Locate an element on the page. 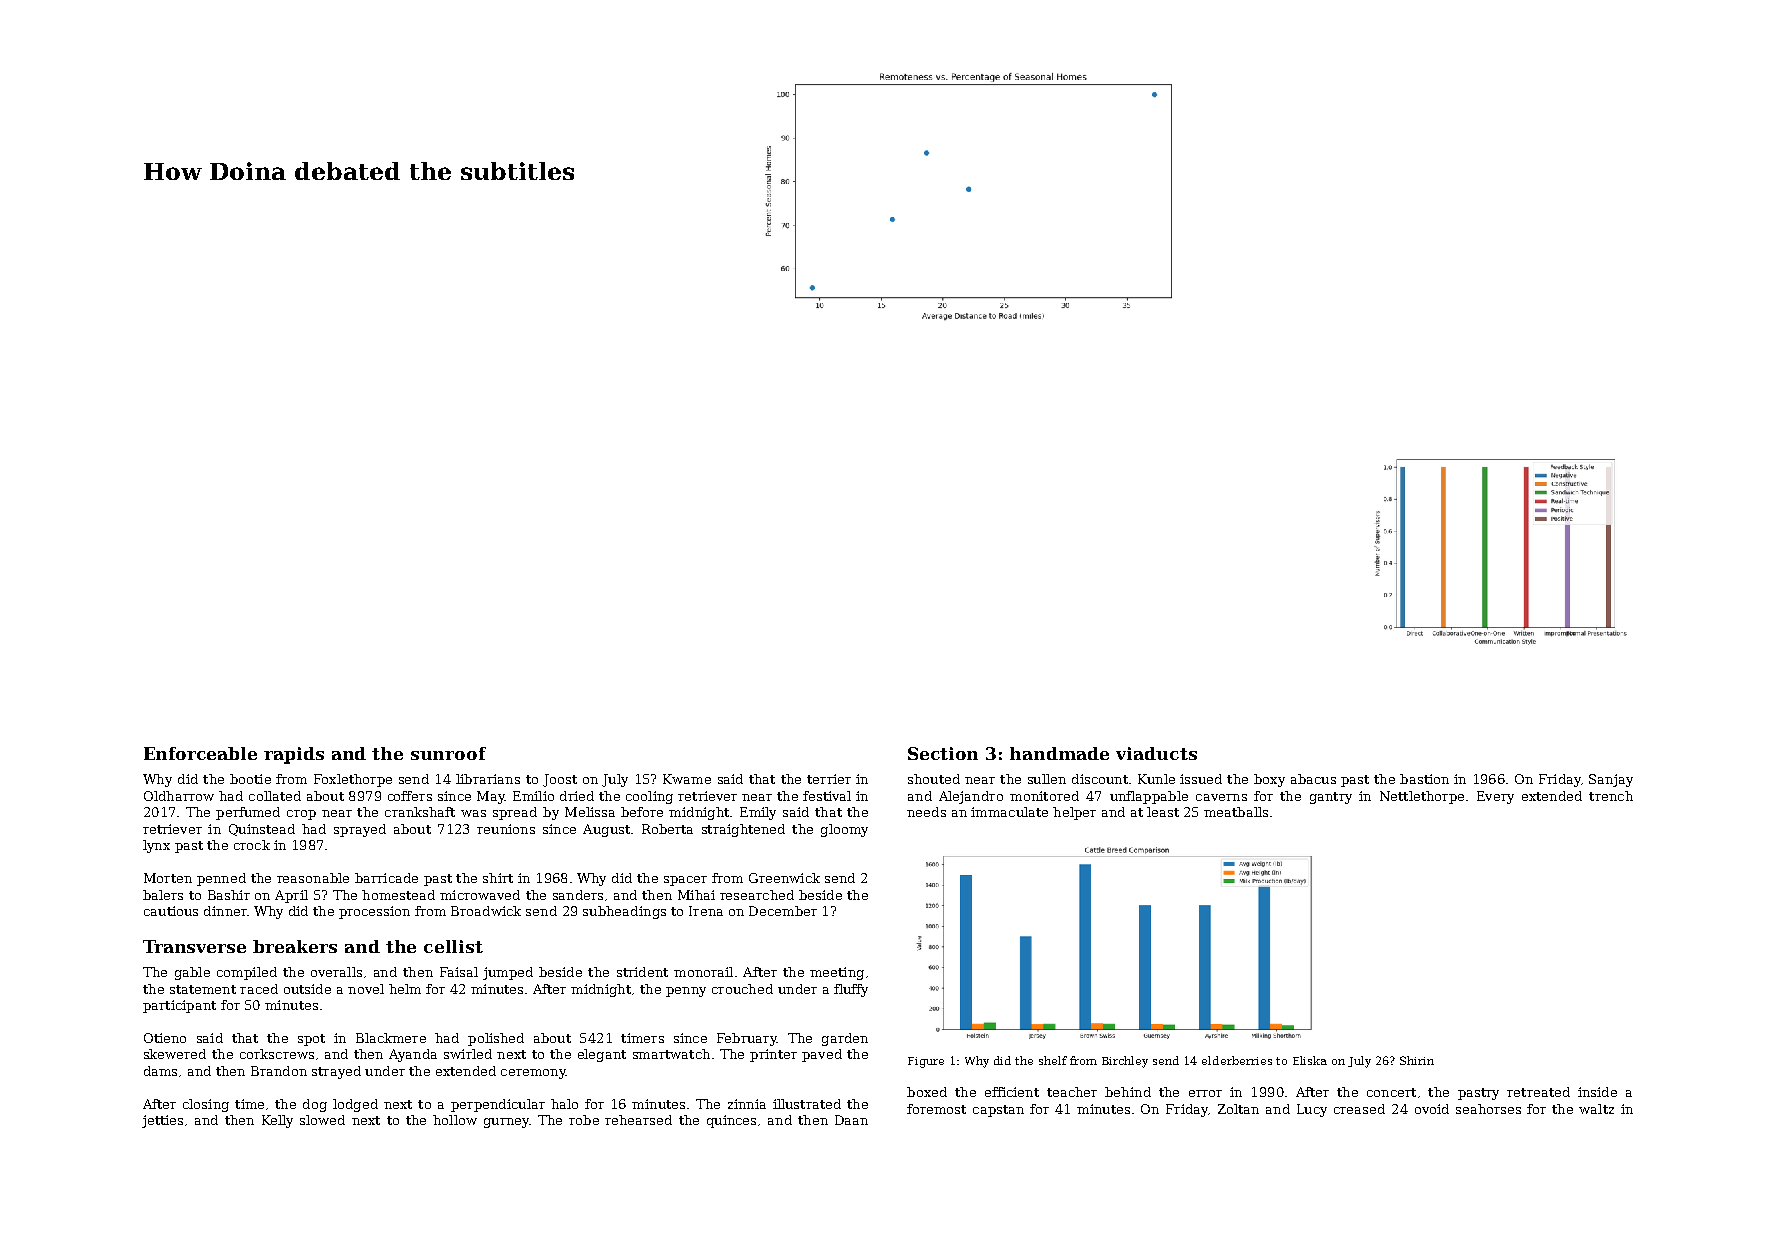 This page has height=1256, width=1776. dinner is located at coordinates (225, 911).
